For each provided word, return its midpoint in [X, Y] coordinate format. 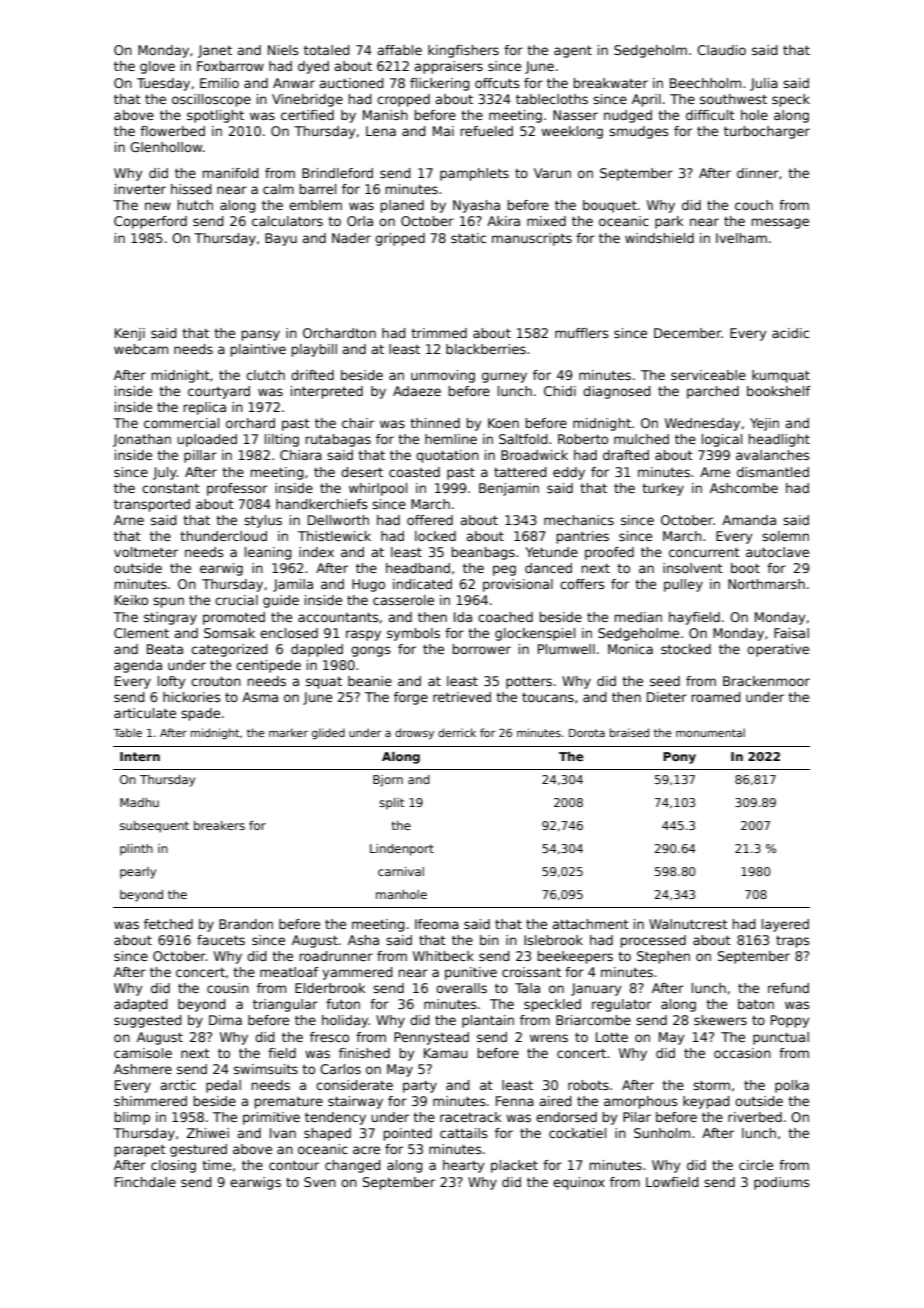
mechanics [579, 520]
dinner [758, 173]
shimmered [150, 1101]
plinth [136, 850]
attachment [590, 924]
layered [785, 925]
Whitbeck [443, 956]
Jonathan [142, 440]
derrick [457, 732]
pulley [683, 585]
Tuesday [163, 84]
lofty [171, 682]
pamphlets [474, 174]
